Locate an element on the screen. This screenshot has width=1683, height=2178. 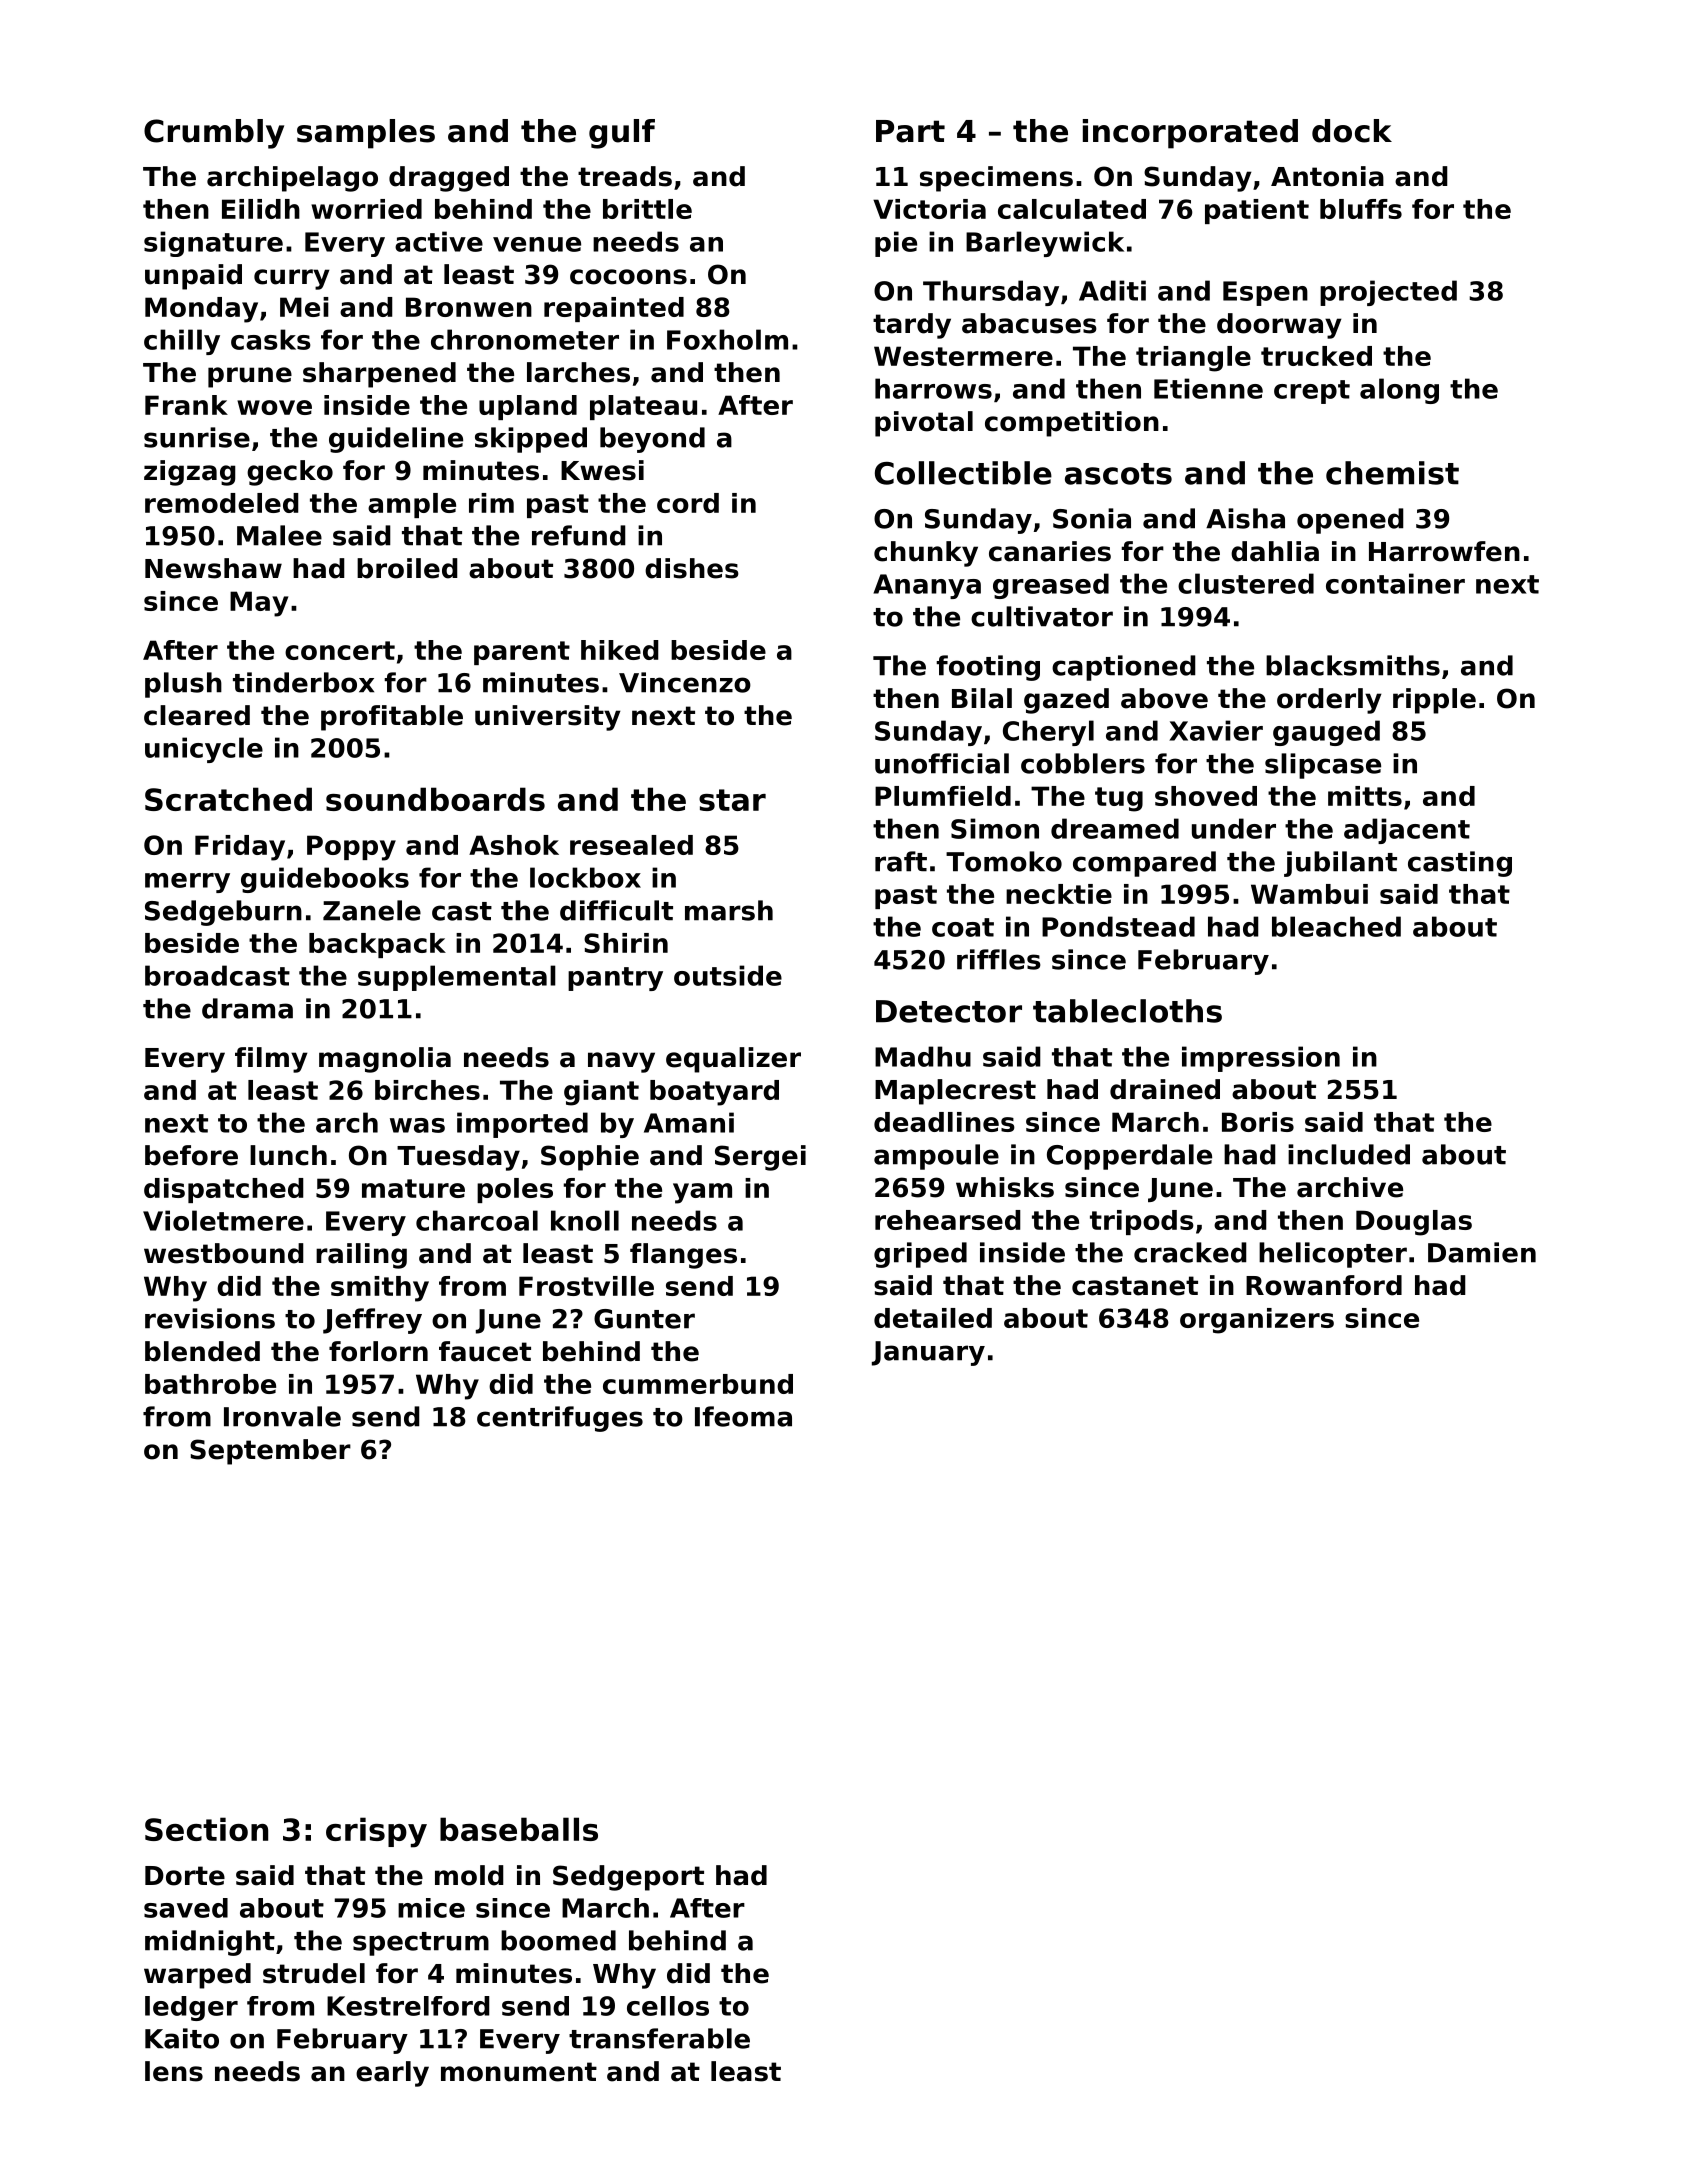
organizers is located at coordinates (1257, 1321).
